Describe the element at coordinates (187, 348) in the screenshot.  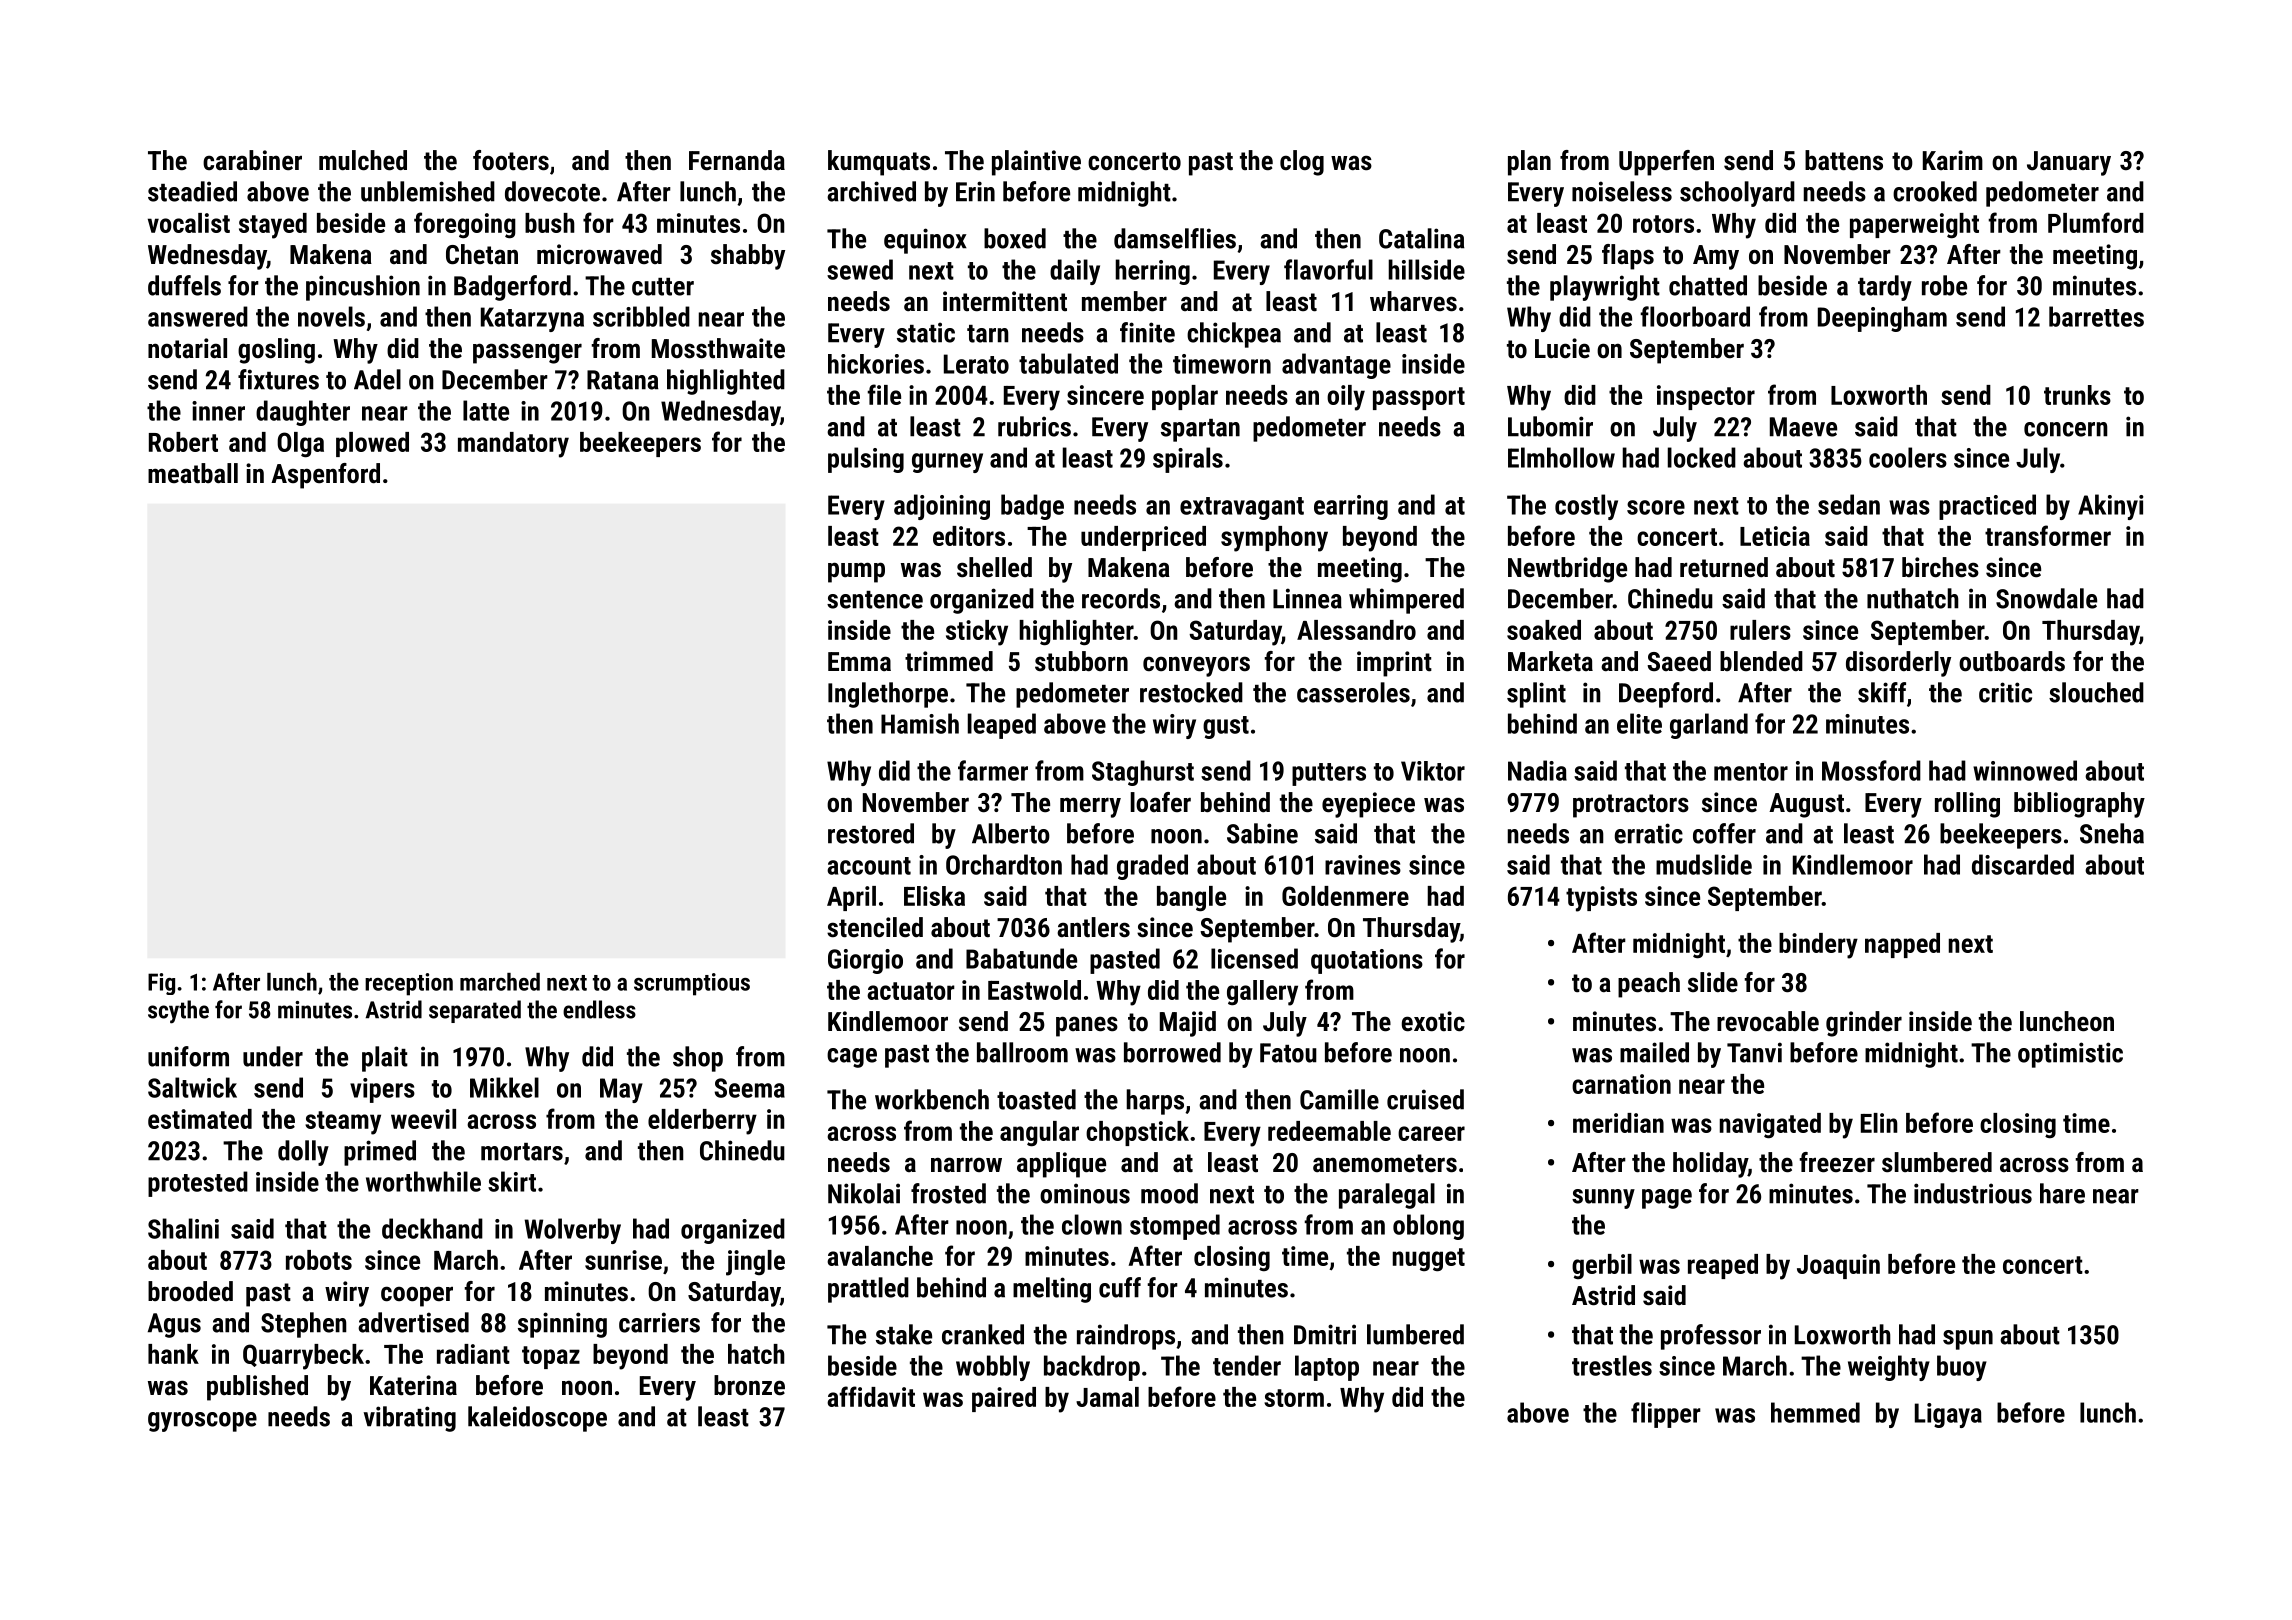
I see `notarial` at that location.
